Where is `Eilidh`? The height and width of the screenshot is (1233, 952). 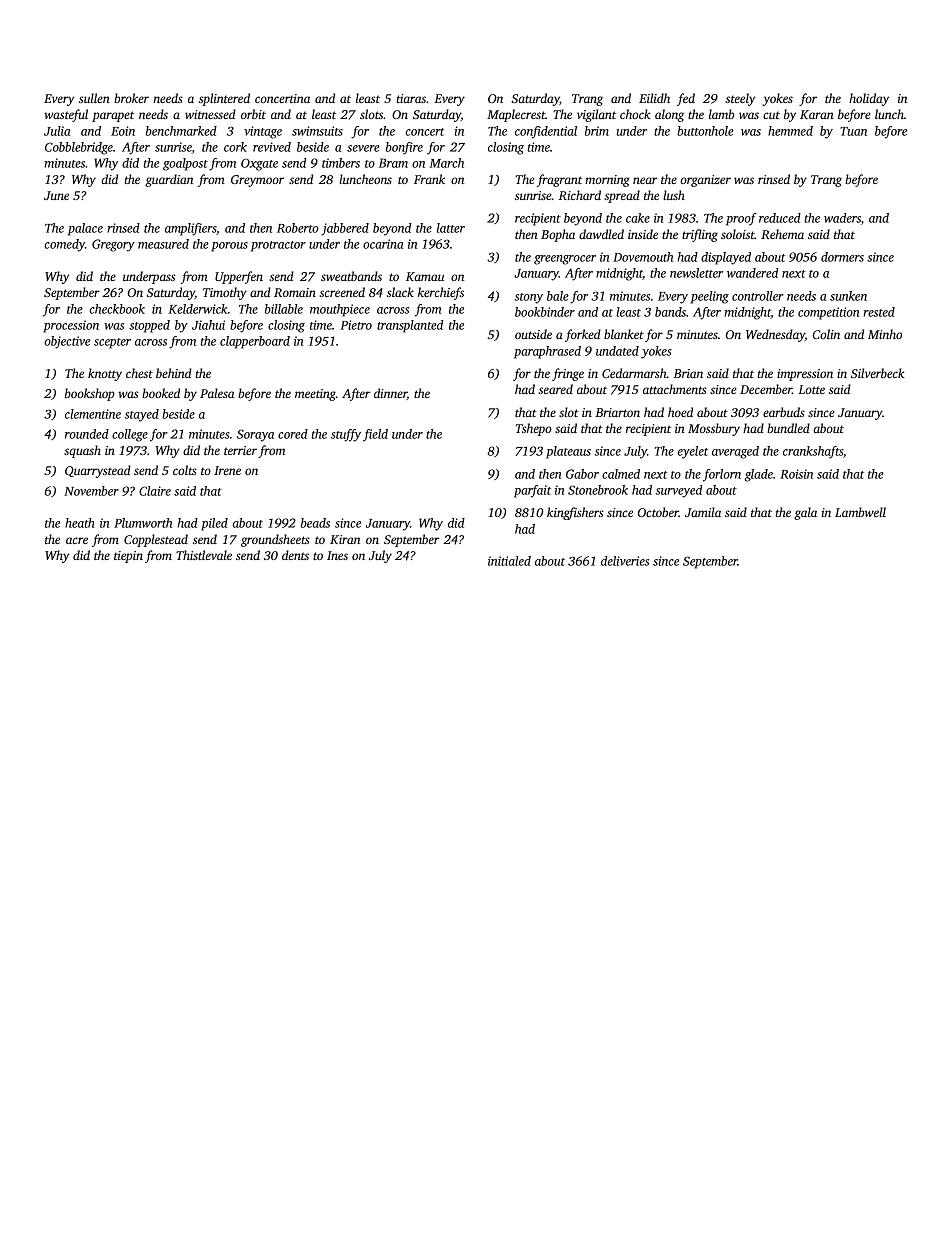
Eilidh is located at coordinates (654, 98).
